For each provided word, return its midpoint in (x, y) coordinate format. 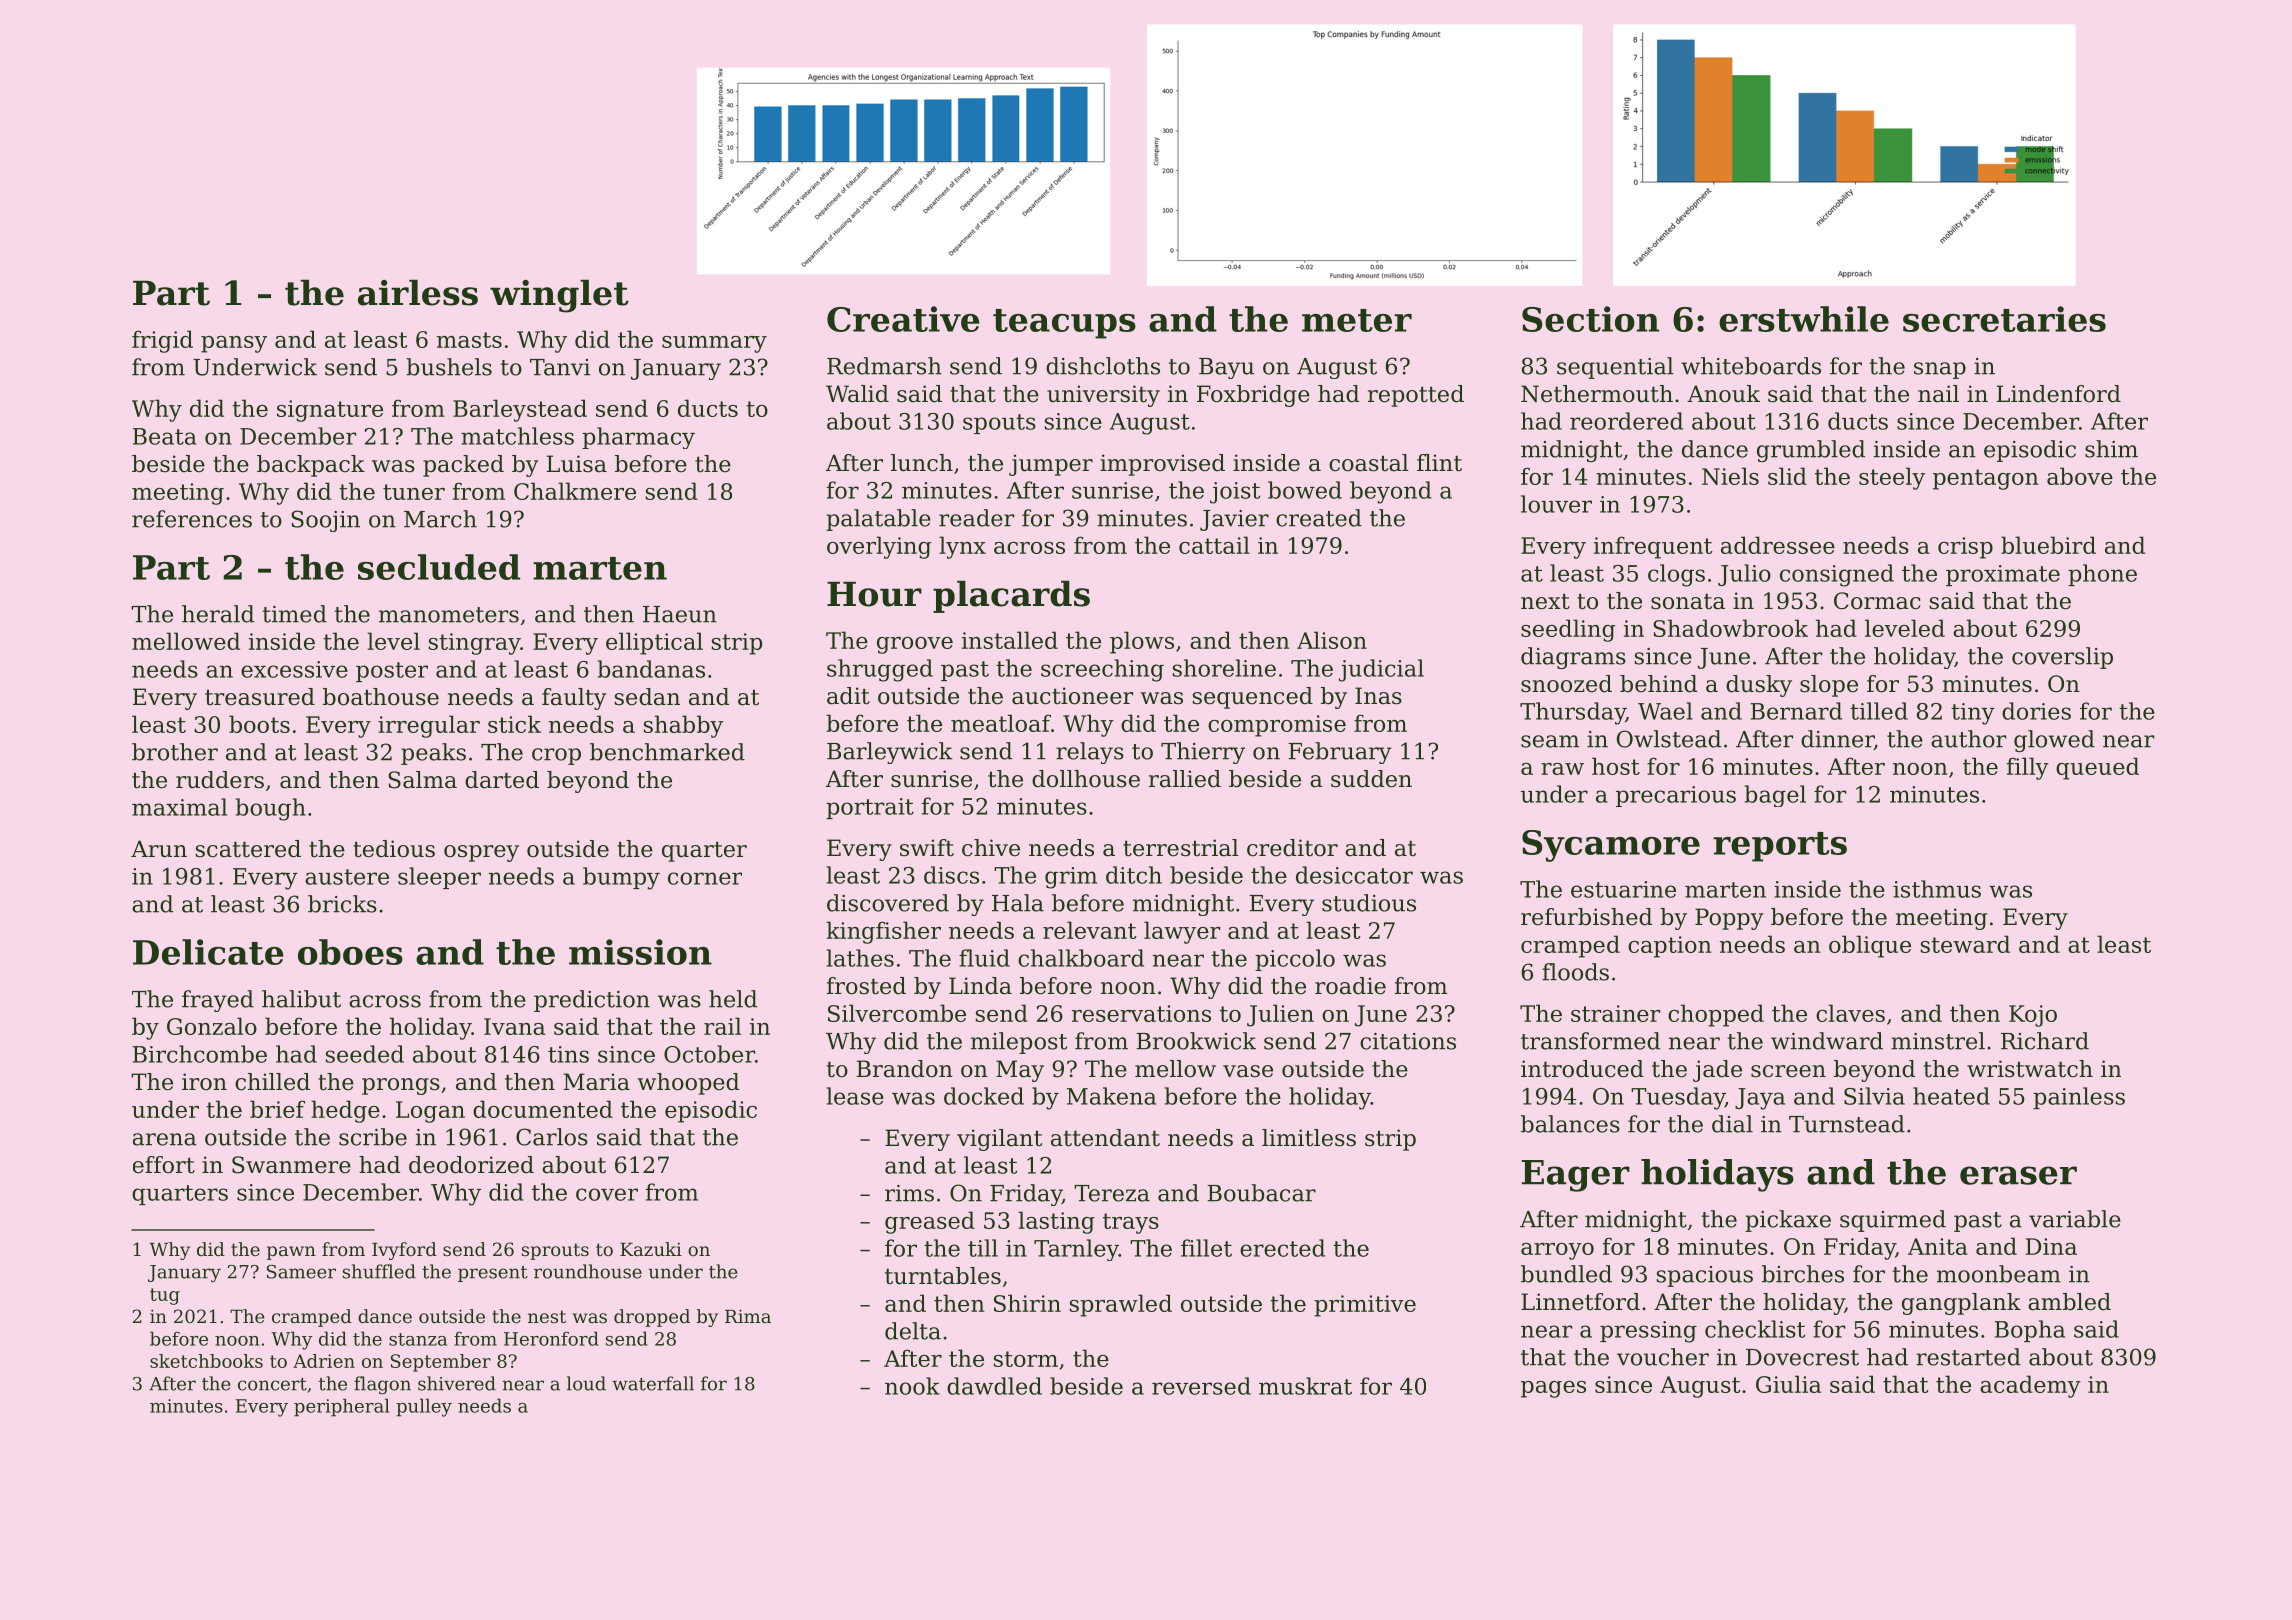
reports (1780, 847)
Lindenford (2058, 394)
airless (418, 292)
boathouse (381, 697)
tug (165, 1296)
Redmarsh (884, 366)
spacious (1705, 1276)
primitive (1365, 1306)
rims (909, 1193)
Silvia (1874, 1096)
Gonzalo (212, 1026)
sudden (1371, 779)
